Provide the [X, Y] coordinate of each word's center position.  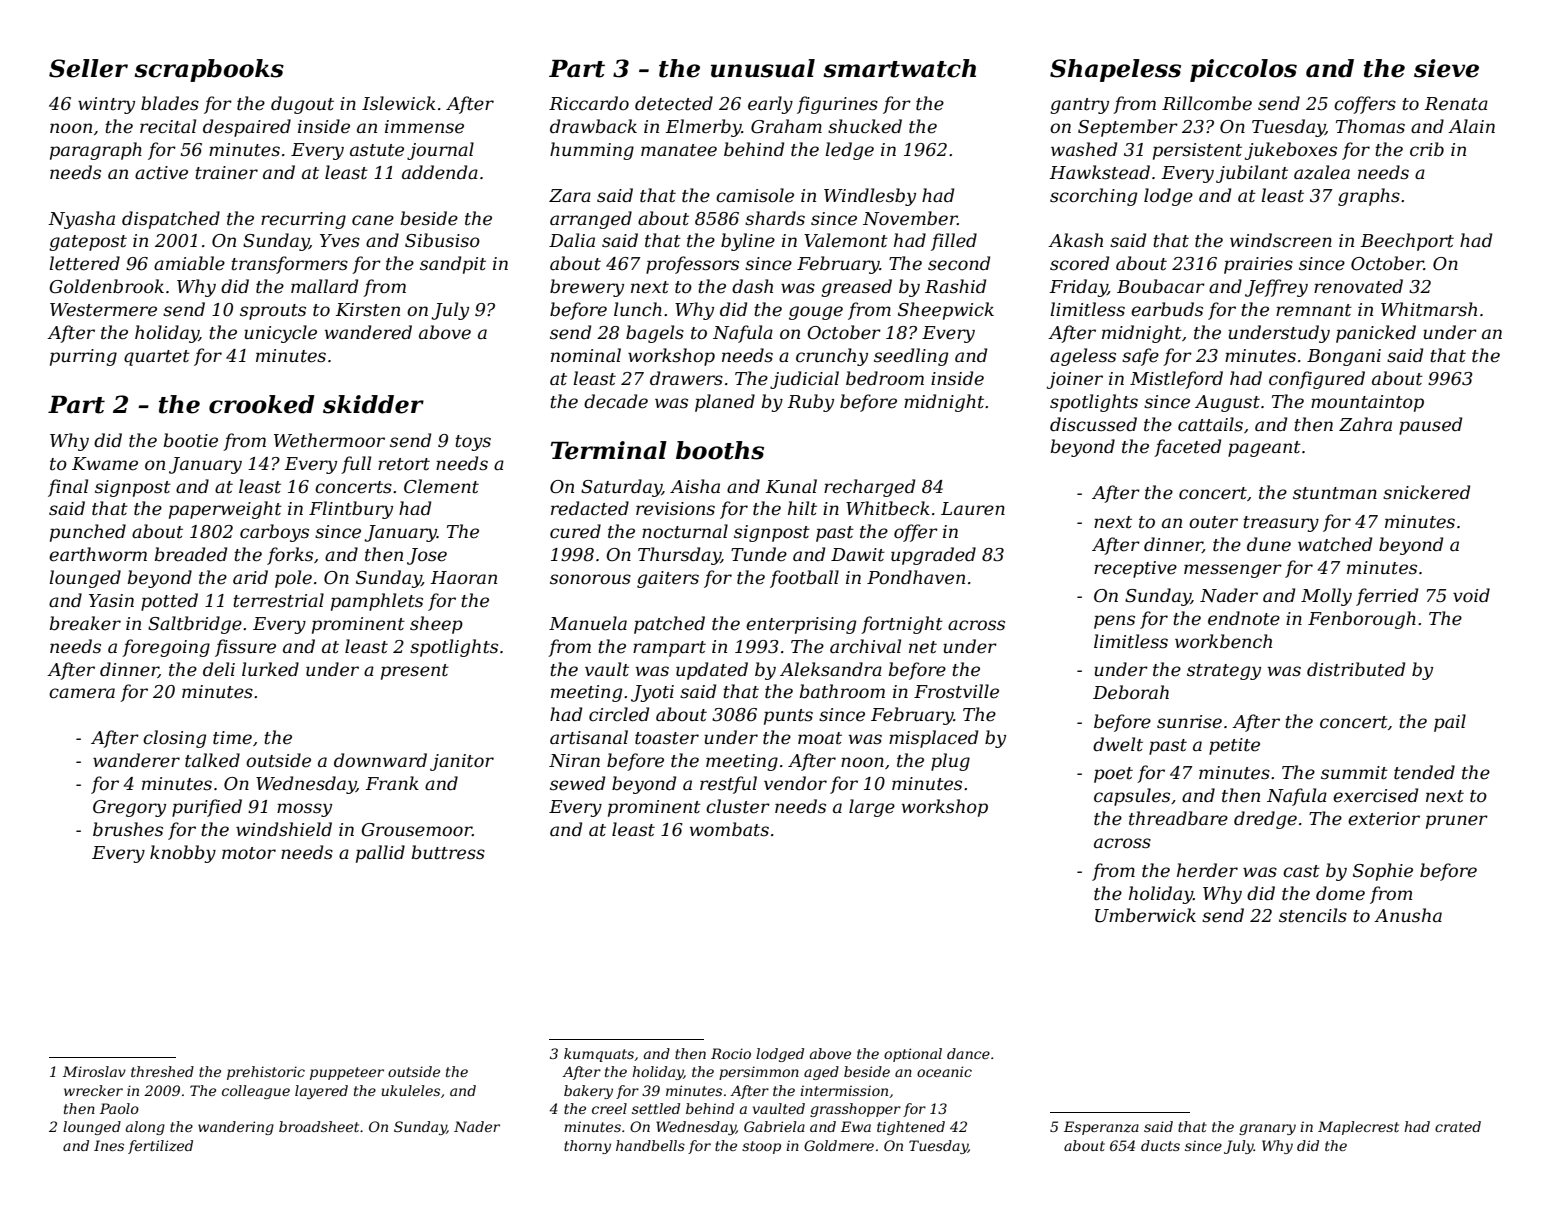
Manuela [588, 623]
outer [1213, 522]
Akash [1075, 240]
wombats [729, 829]
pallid [380, 854]
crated [1458, 1126]
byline [748, 242]
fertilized [160, 1147]
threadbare [1178, 818]
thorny [587, 1147]
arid [250, 577]
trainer [226, 172]
